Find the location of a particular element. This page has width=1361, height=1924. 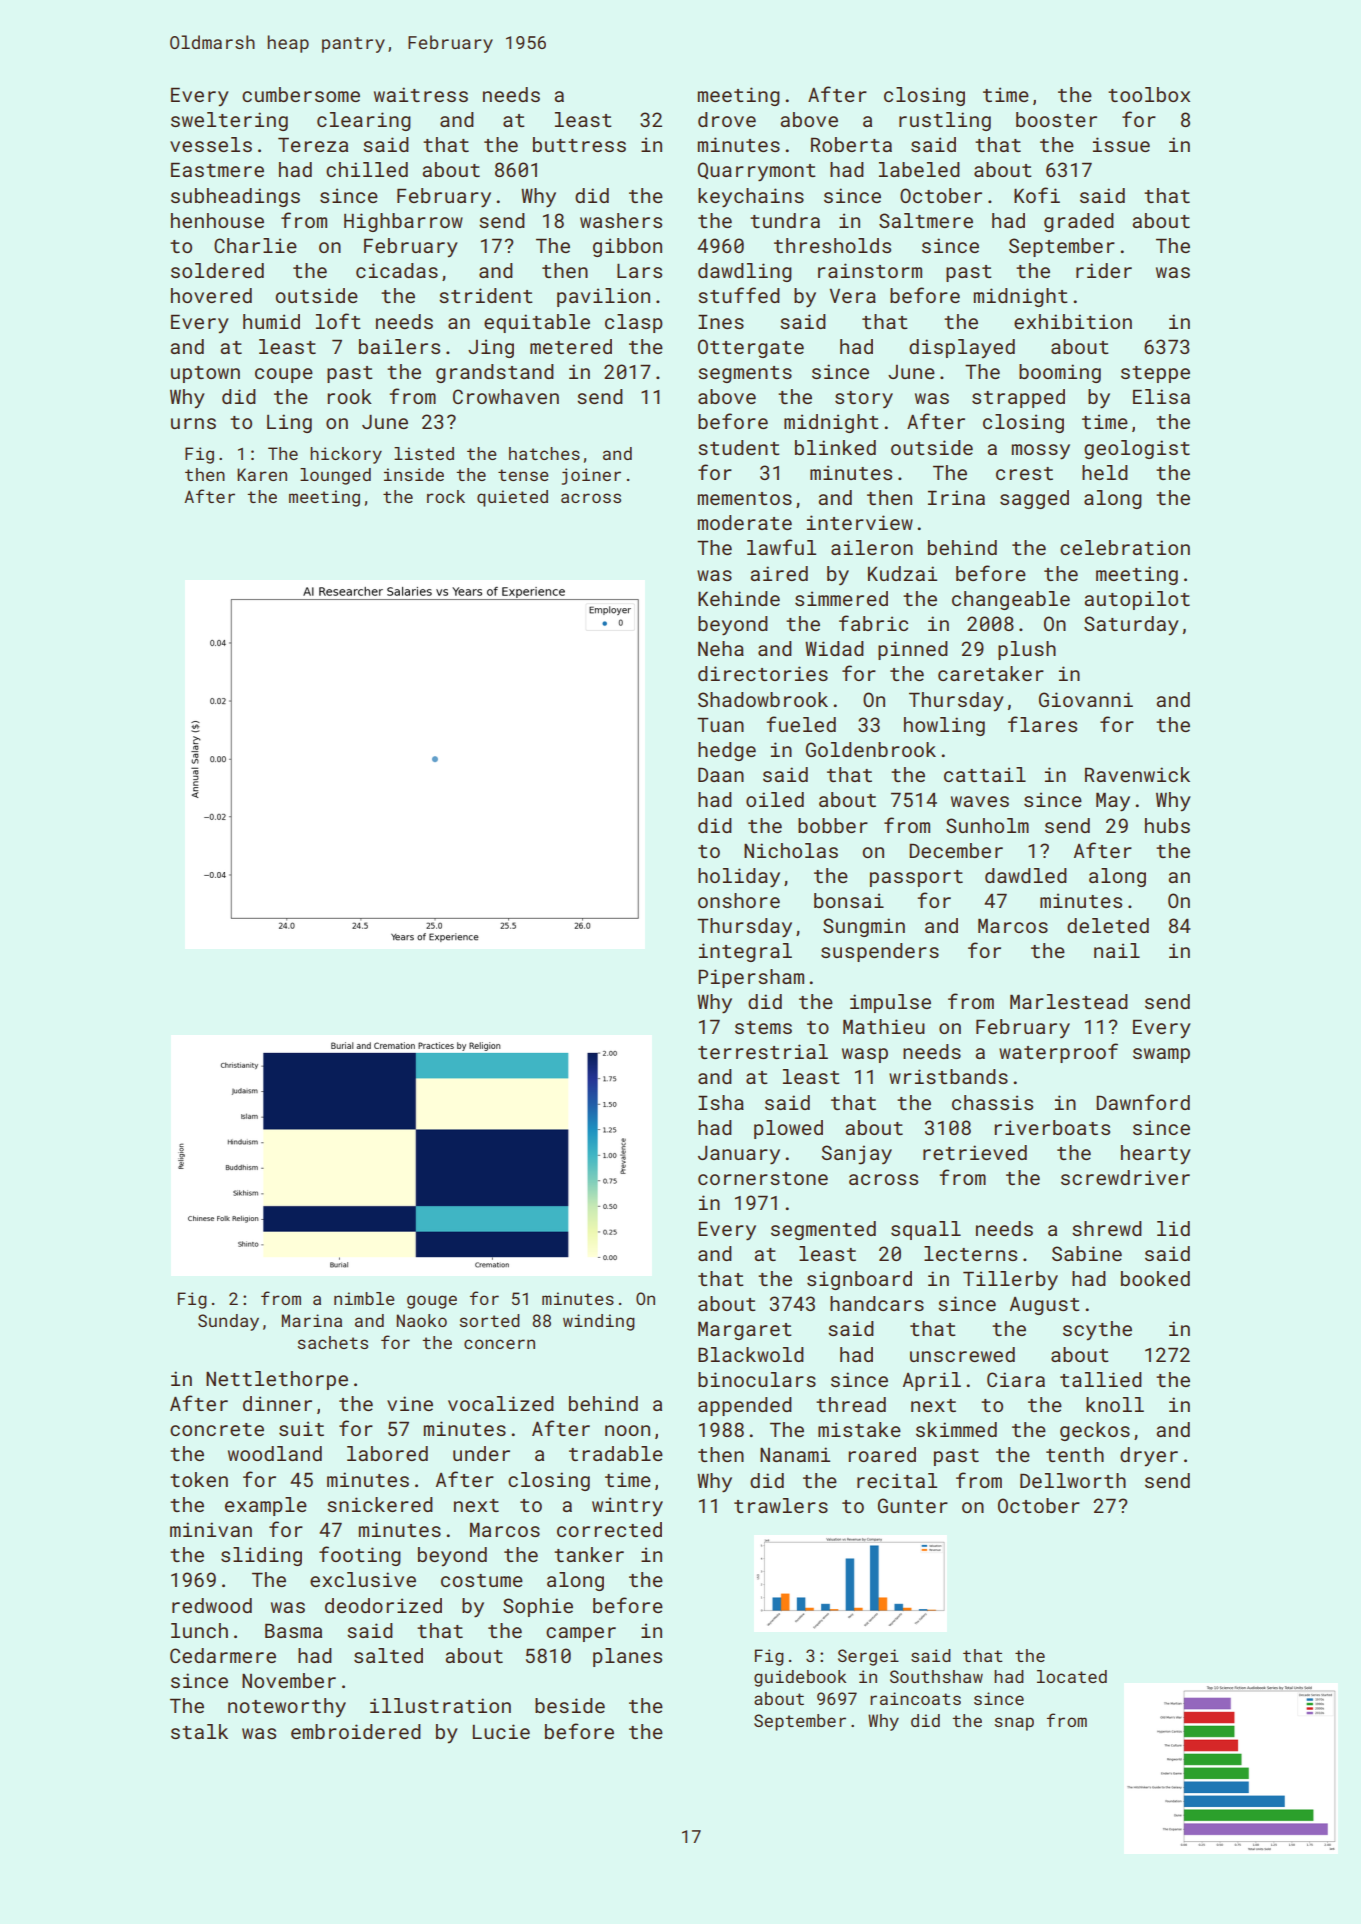

Sabine is located at coordinates (1087, 1253).
